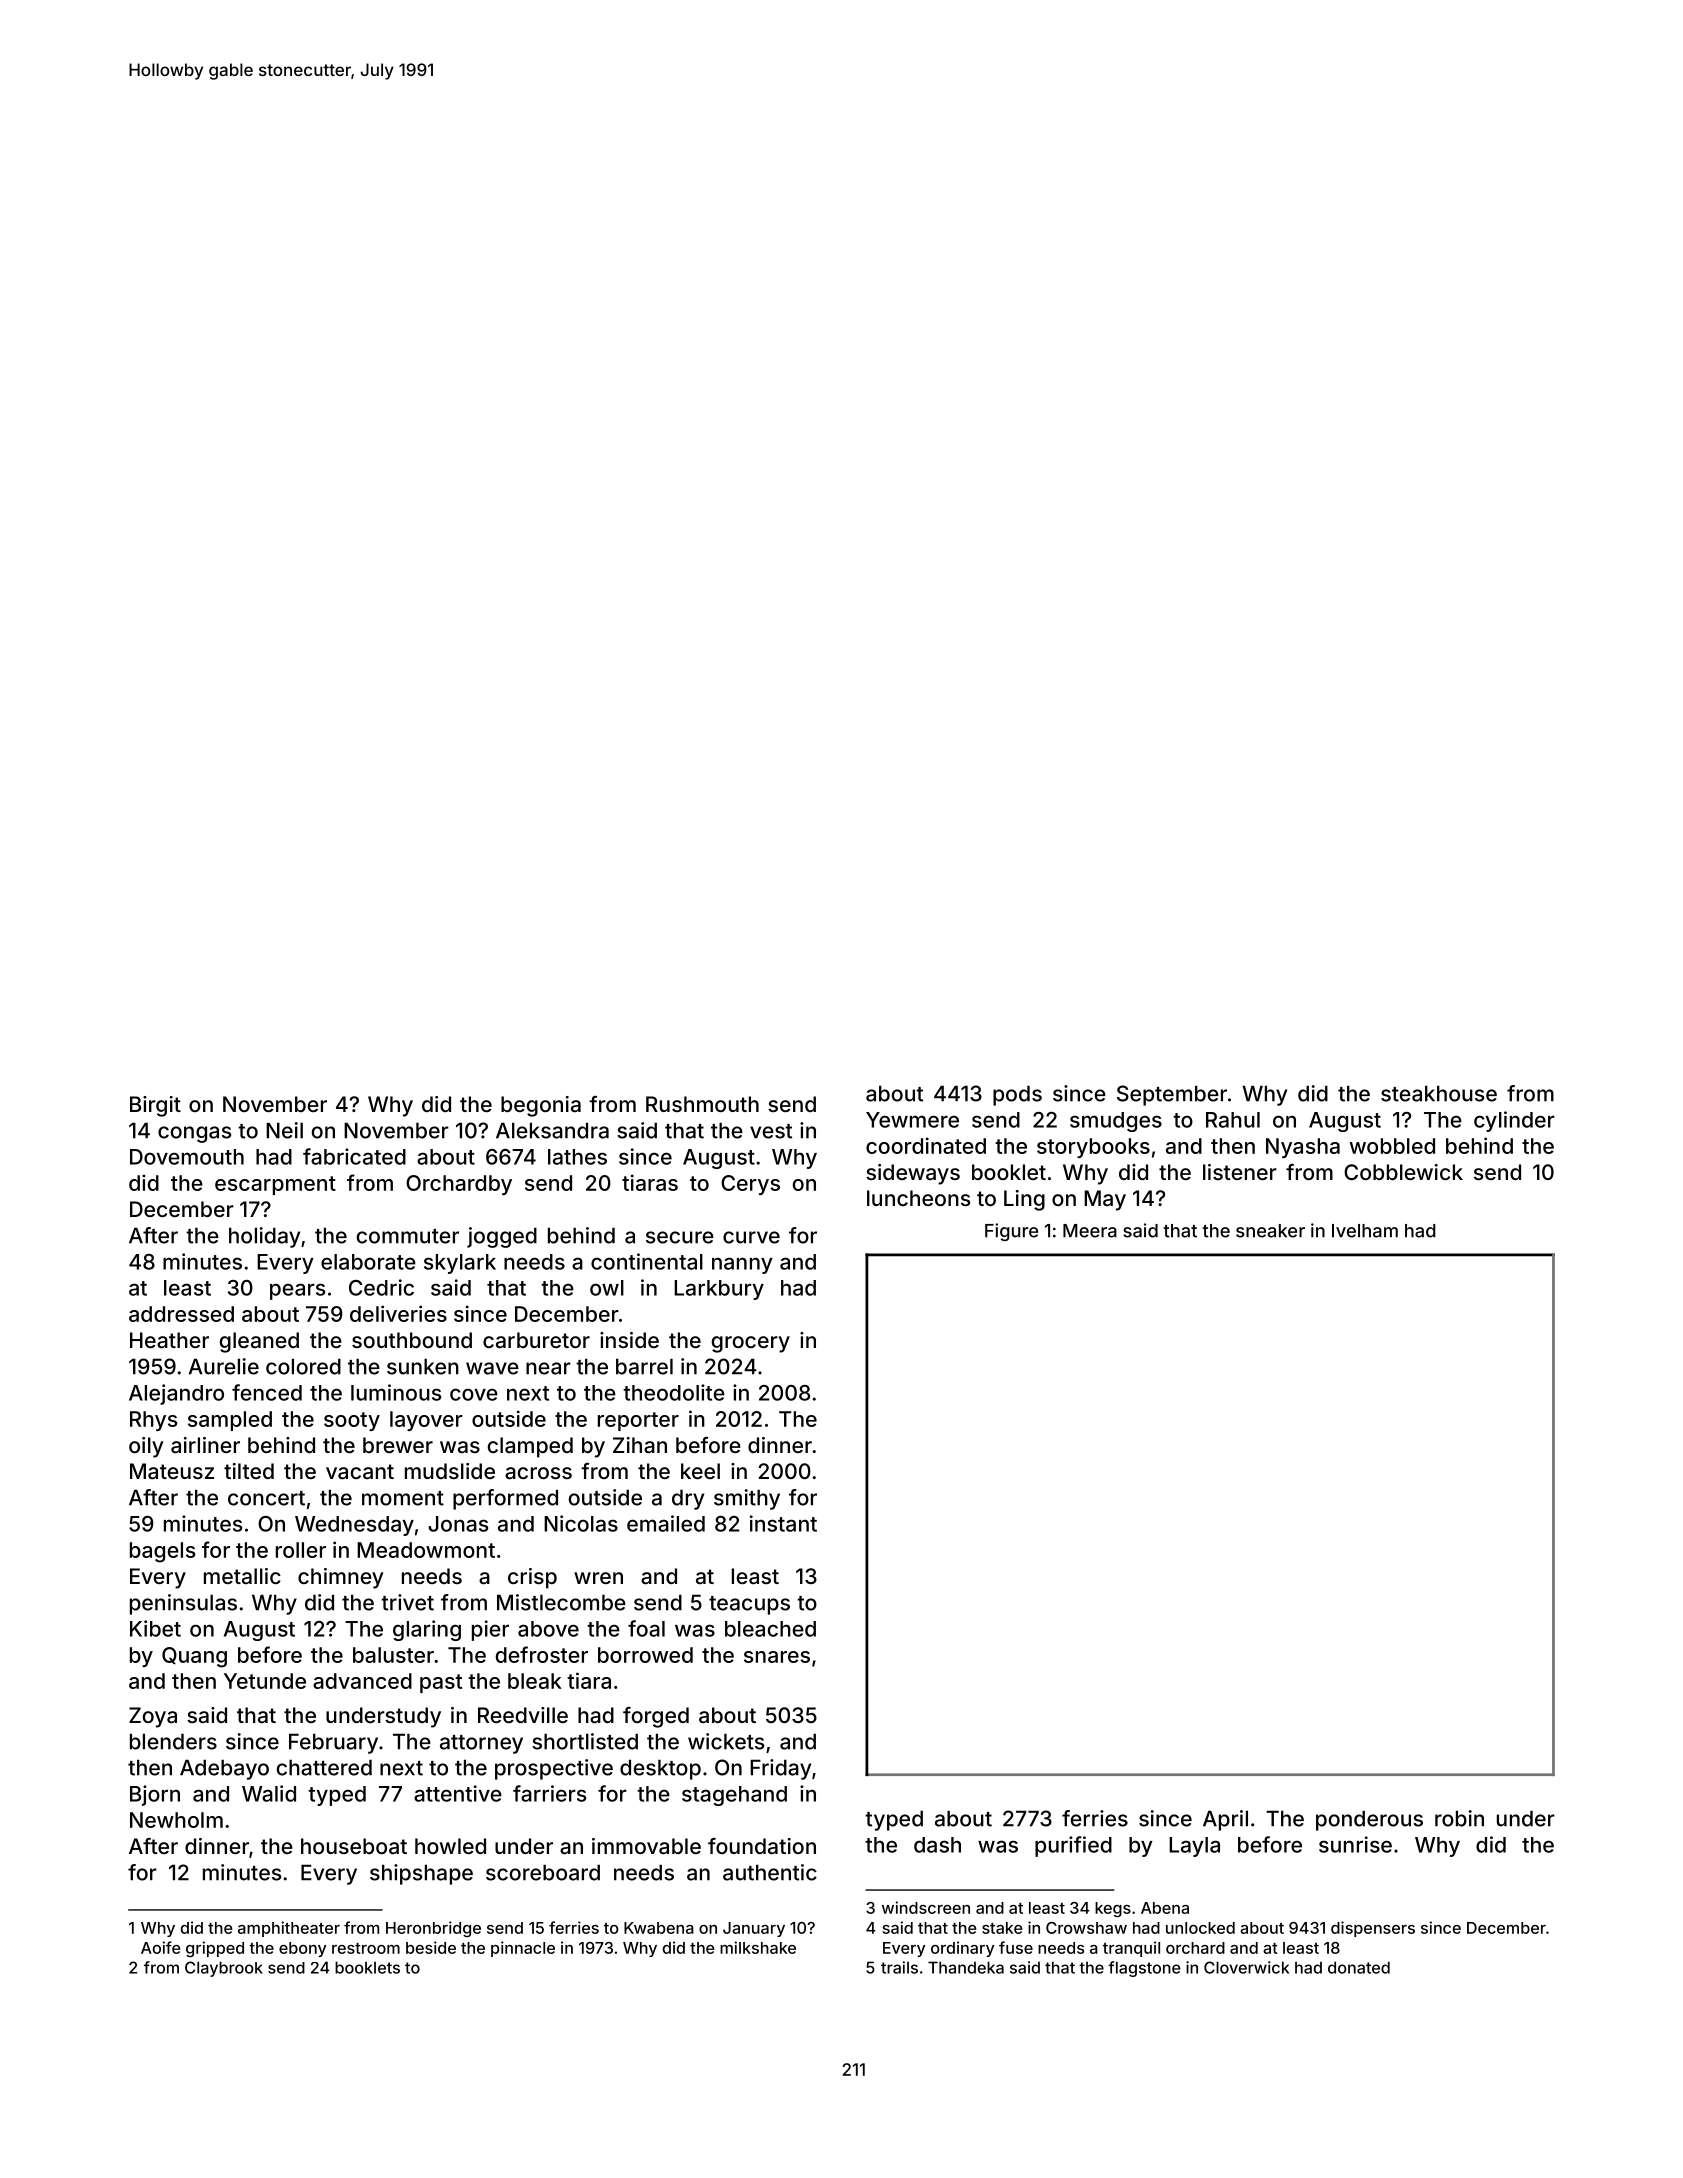 Image resolution: width=1683 pixels, height=2178 pixels. Describe the element at coordinates (719, 1290) in the screenshot. I see `Larkbury` at that location.
